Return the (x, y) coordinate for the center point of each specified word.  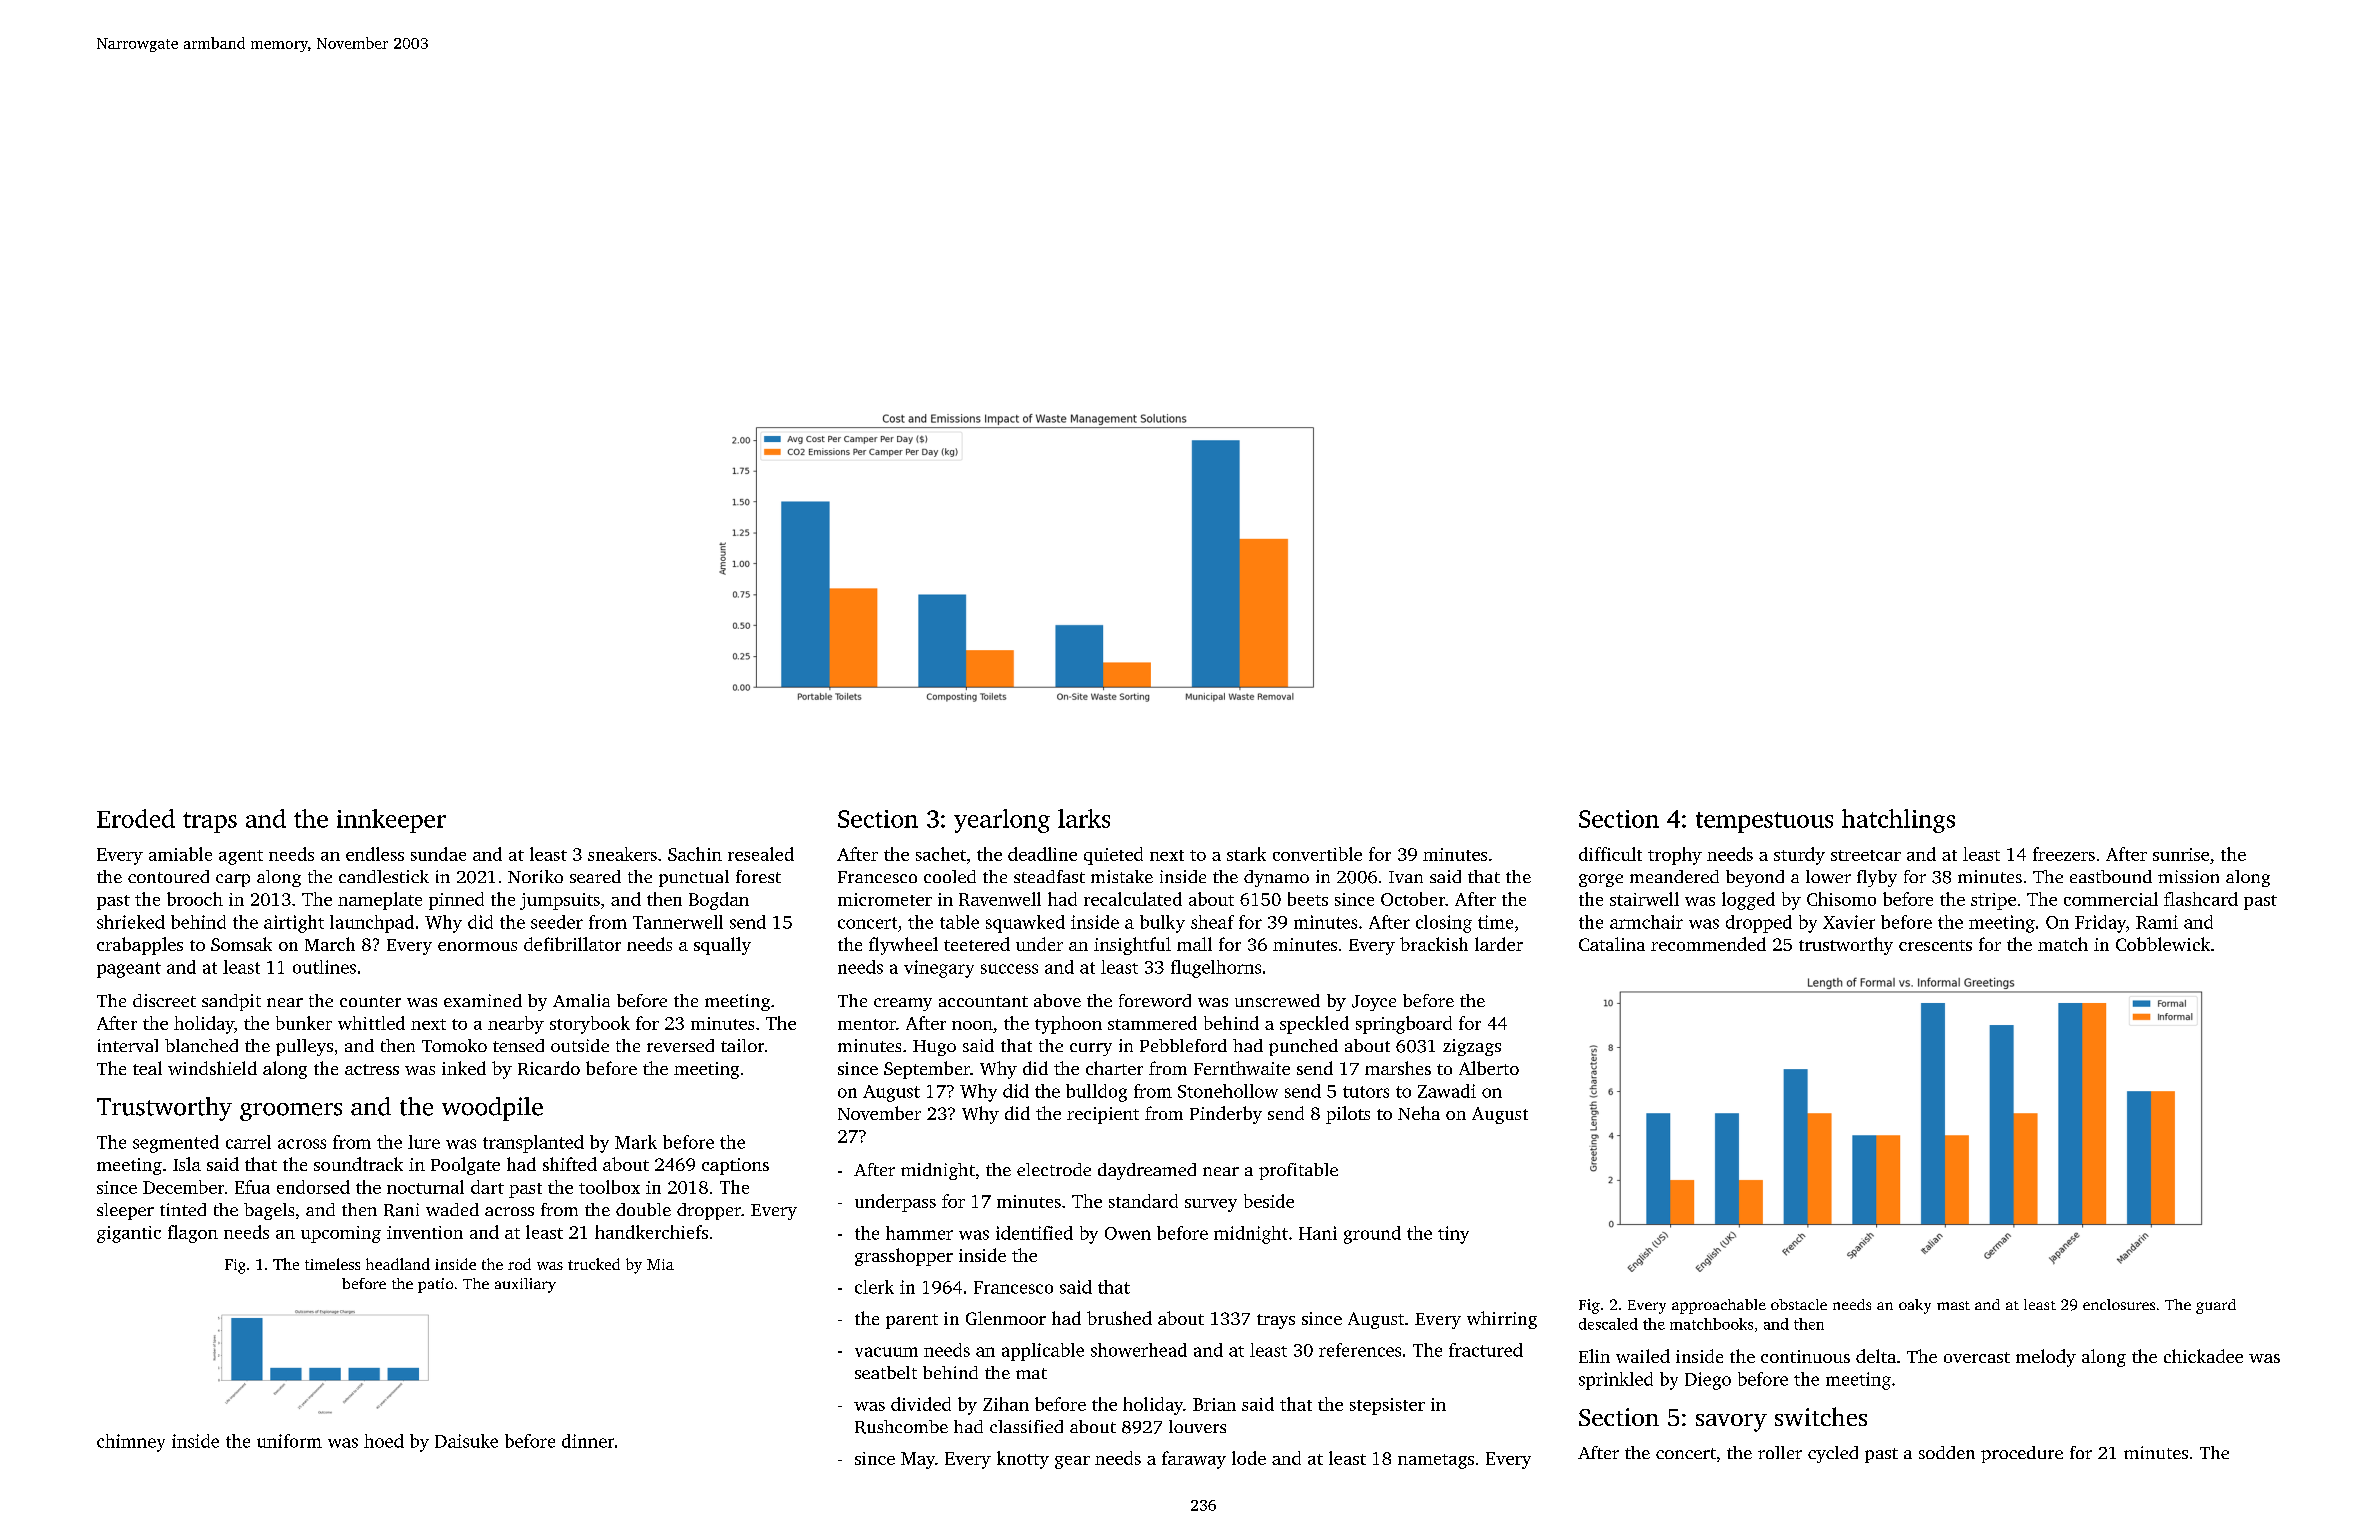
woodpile (492, 1109)
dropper (709, 1211)
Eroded (136, 818)
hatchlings (1898, 821)
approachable (1719, 1306)
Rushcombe (901, 1427)
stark (1246, 854)
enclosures (2119, 1304)
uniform (289, 1441)
